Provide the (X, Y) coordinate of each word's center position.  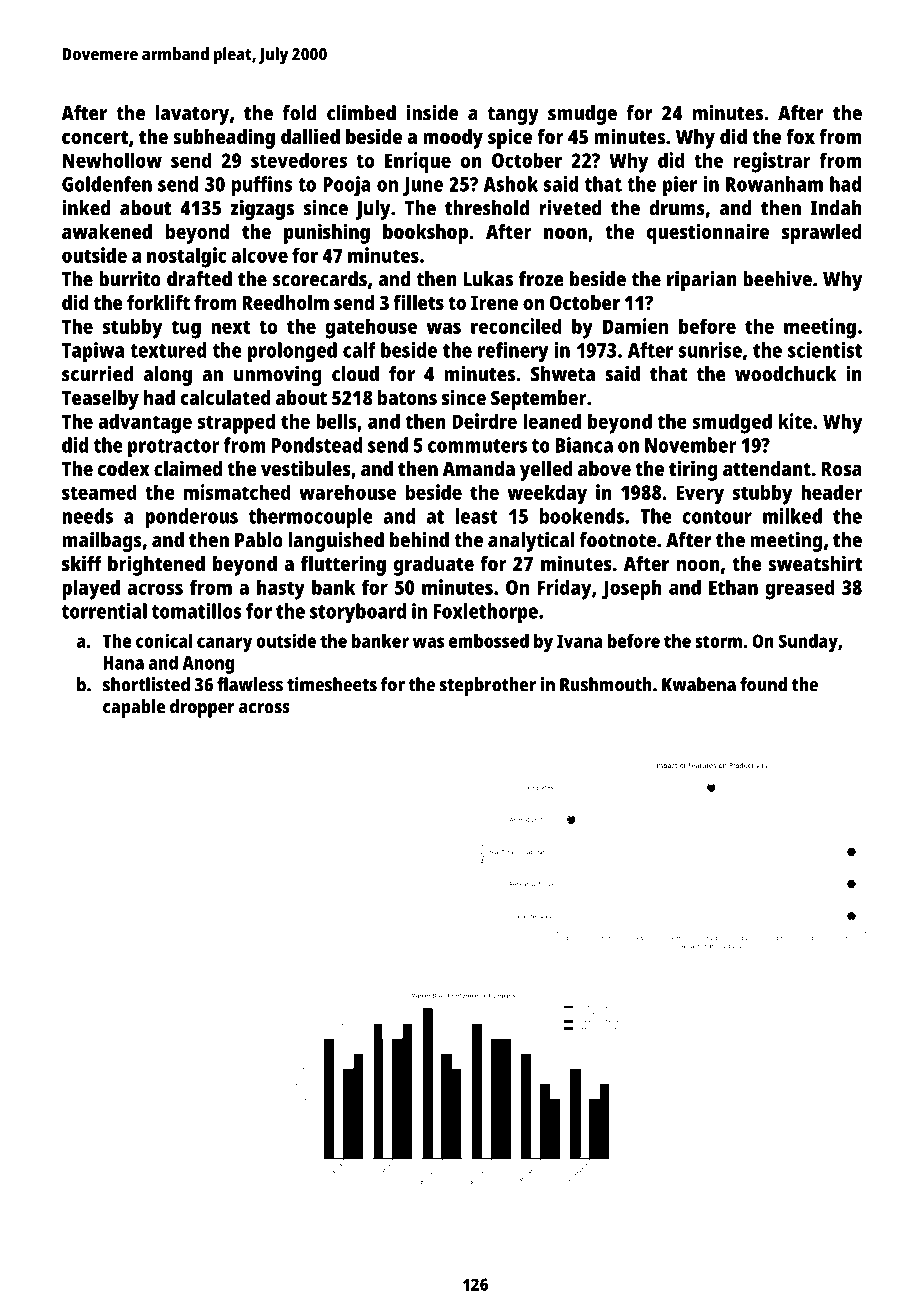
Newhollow (112, 160)
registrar (772, 162)
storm (718, 641)
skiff (82, 563)
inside (432, 113)
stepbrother (488, 686)
